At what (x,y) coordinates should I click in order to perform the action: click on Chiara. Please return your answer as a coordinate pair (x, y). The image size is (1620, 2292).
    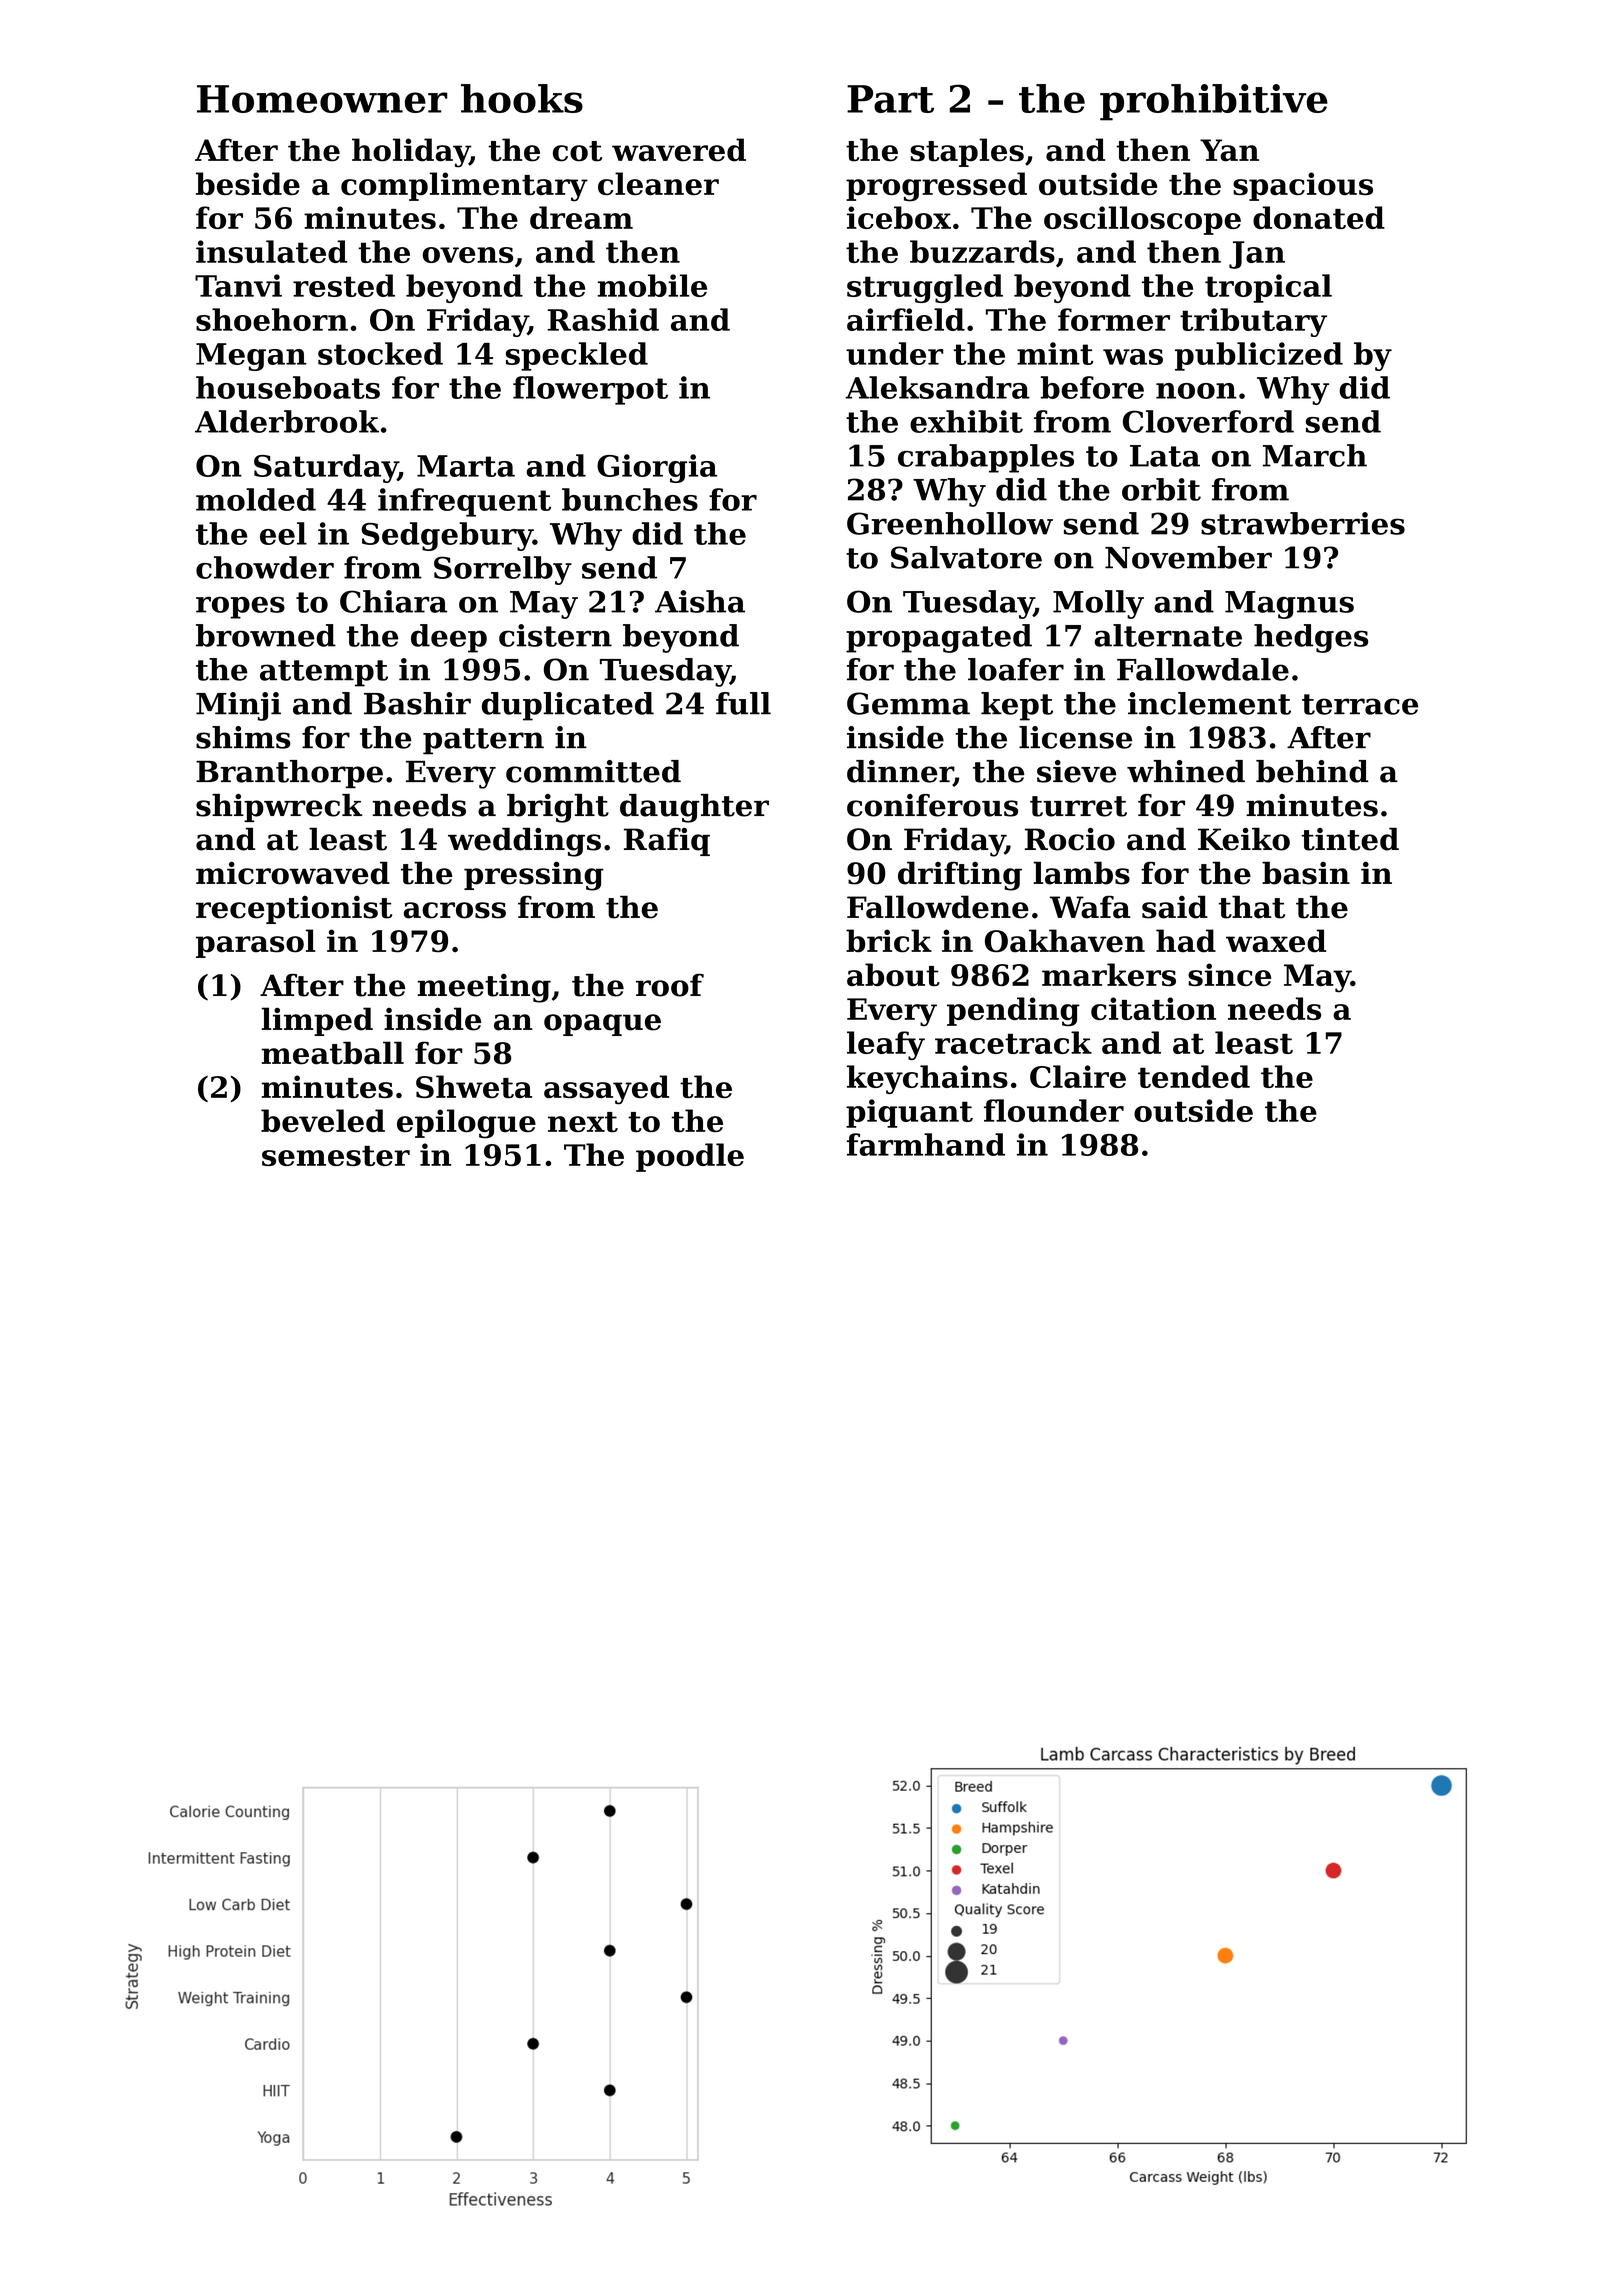
    Looking at the image, I should click on (393, 601).
